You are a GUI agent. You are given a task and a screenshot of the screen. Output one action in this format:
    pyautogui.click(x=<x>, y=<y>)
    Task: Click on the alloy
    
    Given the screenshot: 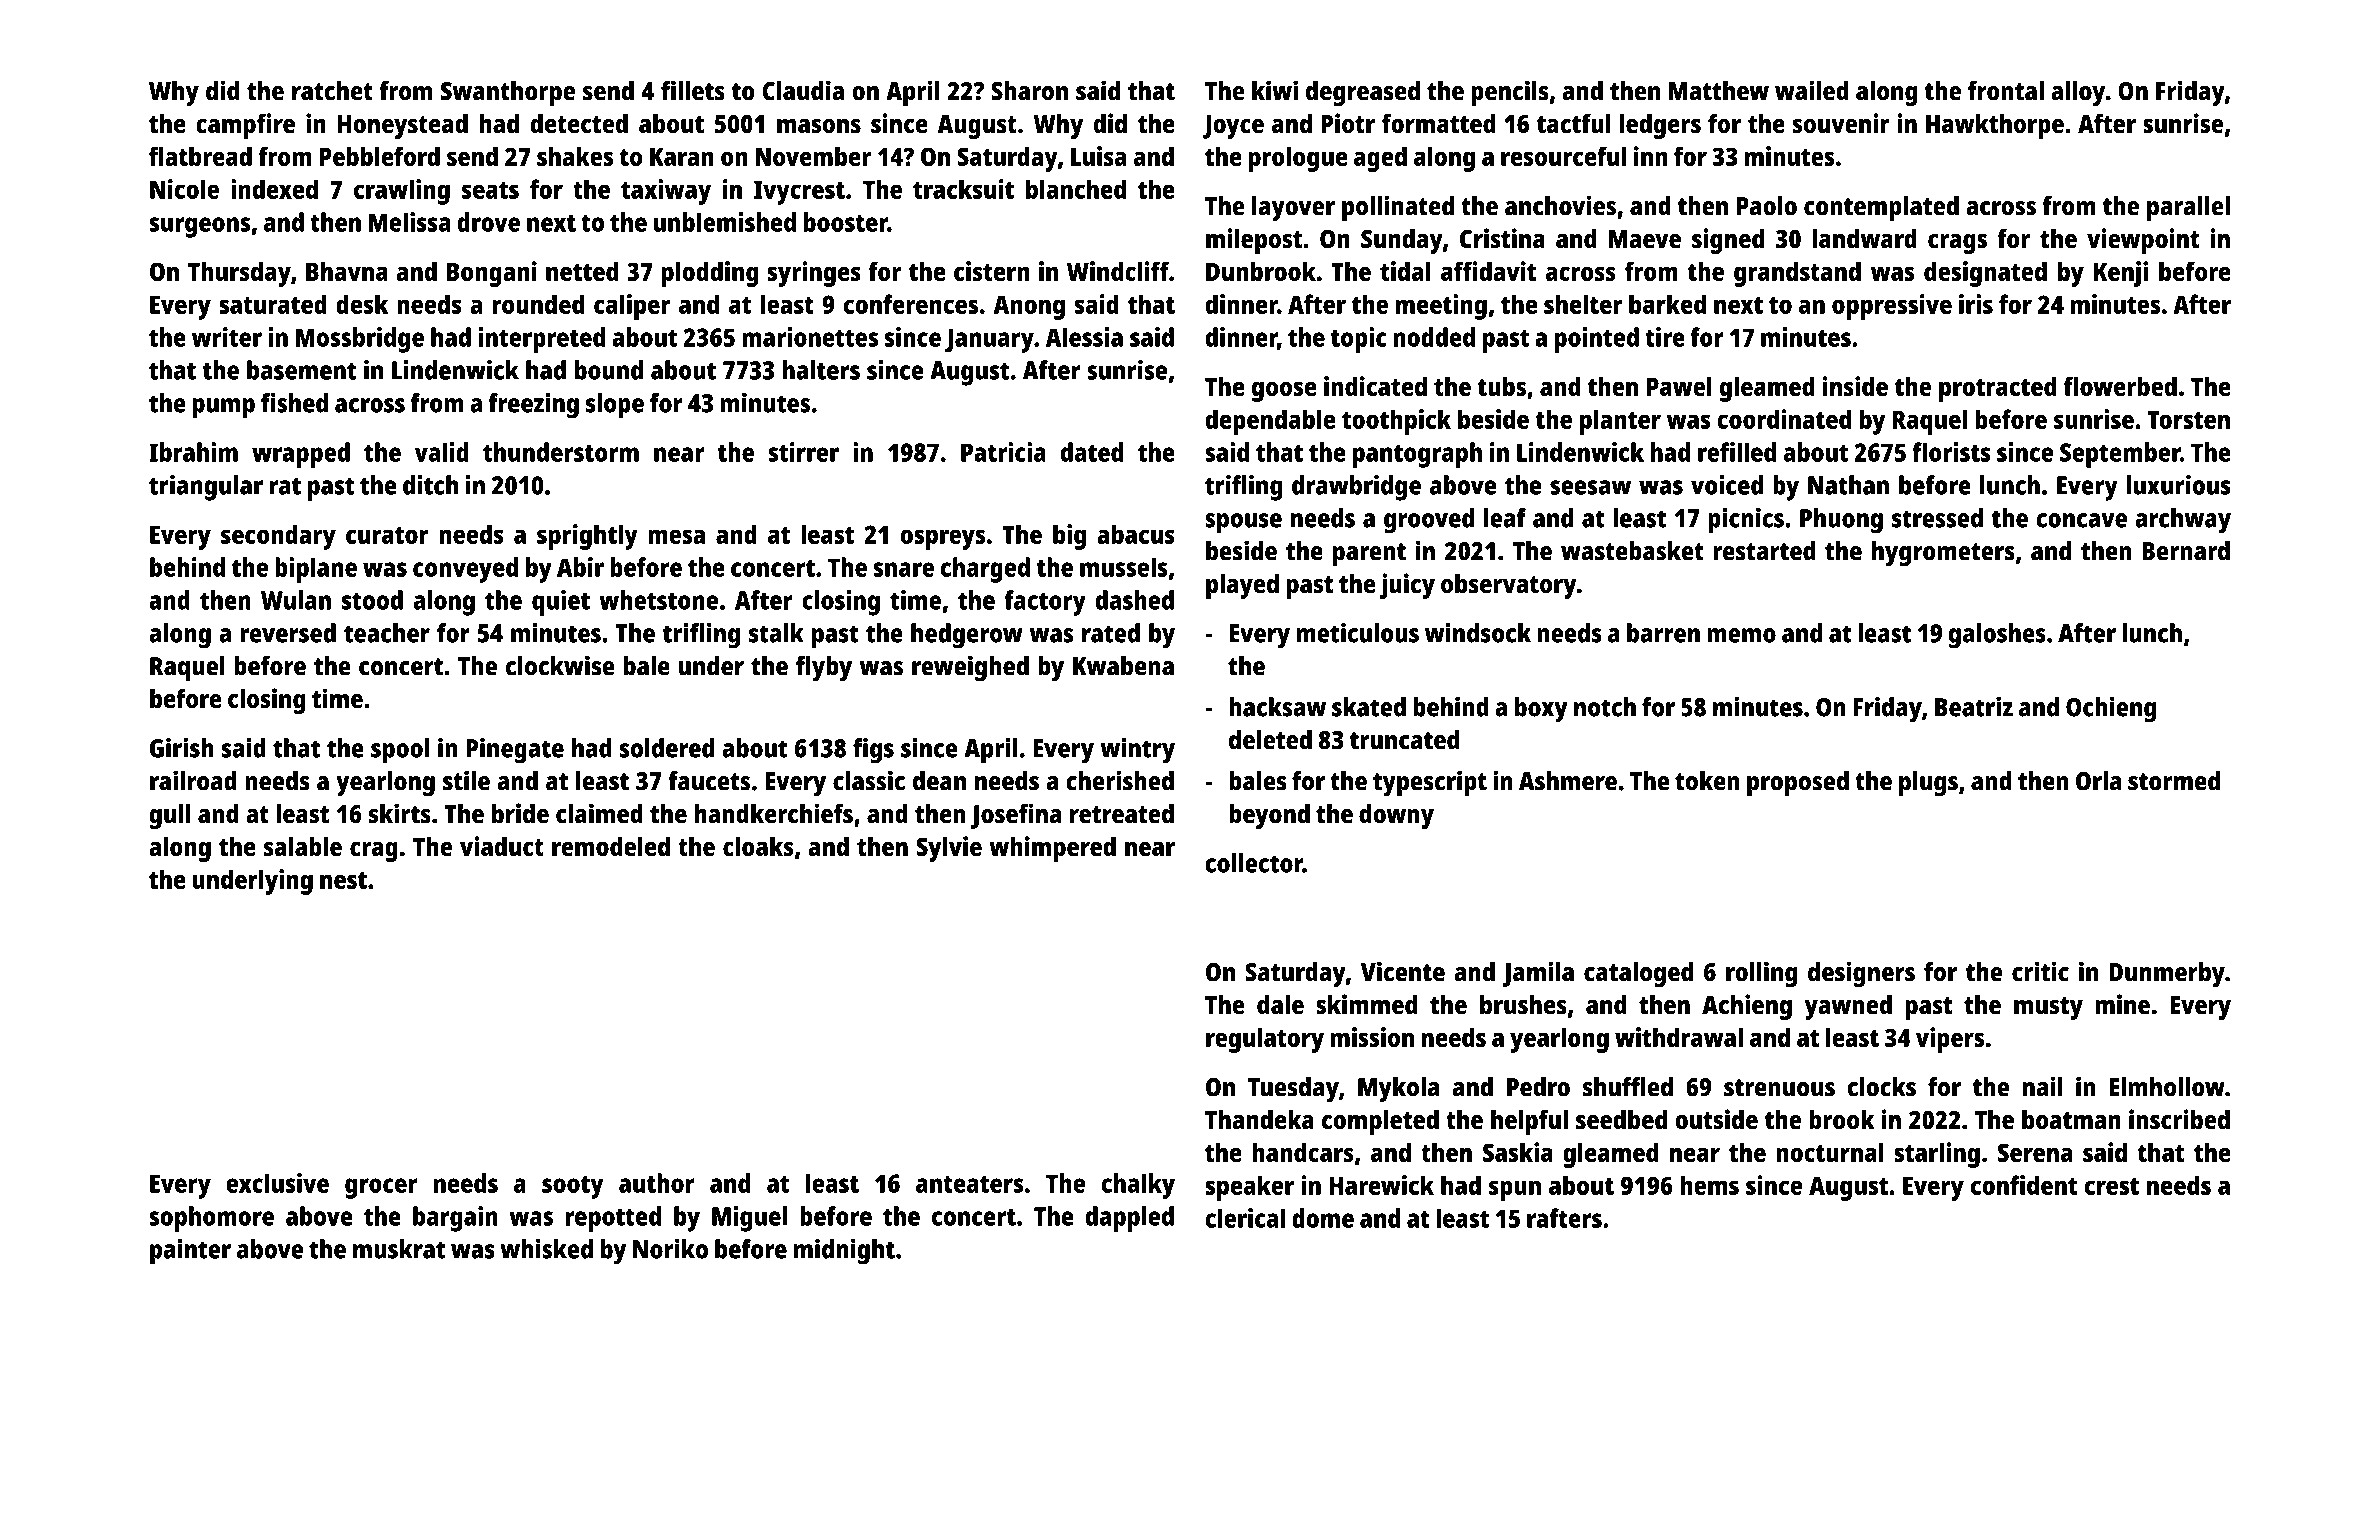 What is the action you would take?
    pyautogui.click(x=2078, y=93)
